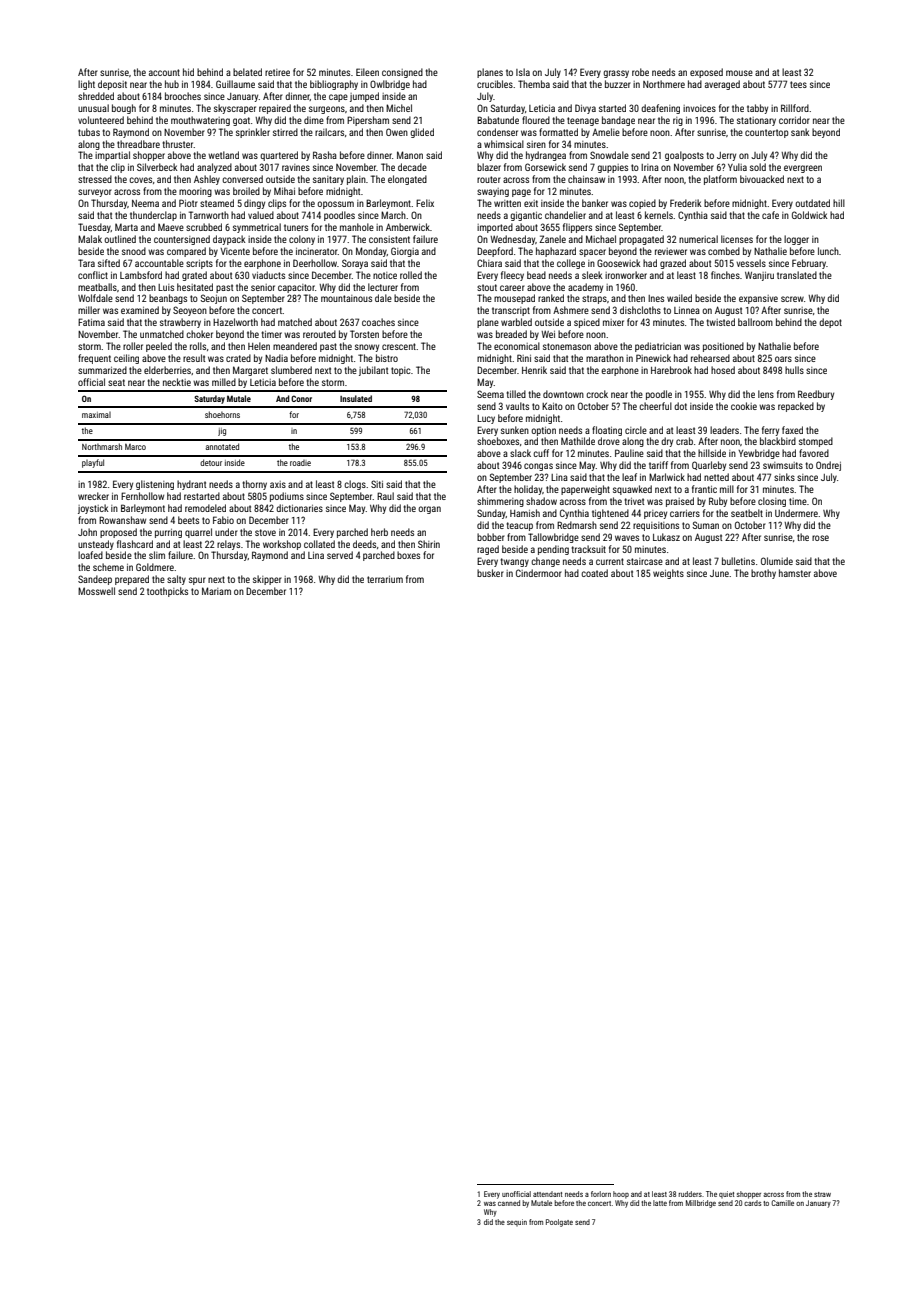 This document has width=924, height=1308. Describe the element at coordinates (523, 72) in the document. I see `Isla` at that location.
